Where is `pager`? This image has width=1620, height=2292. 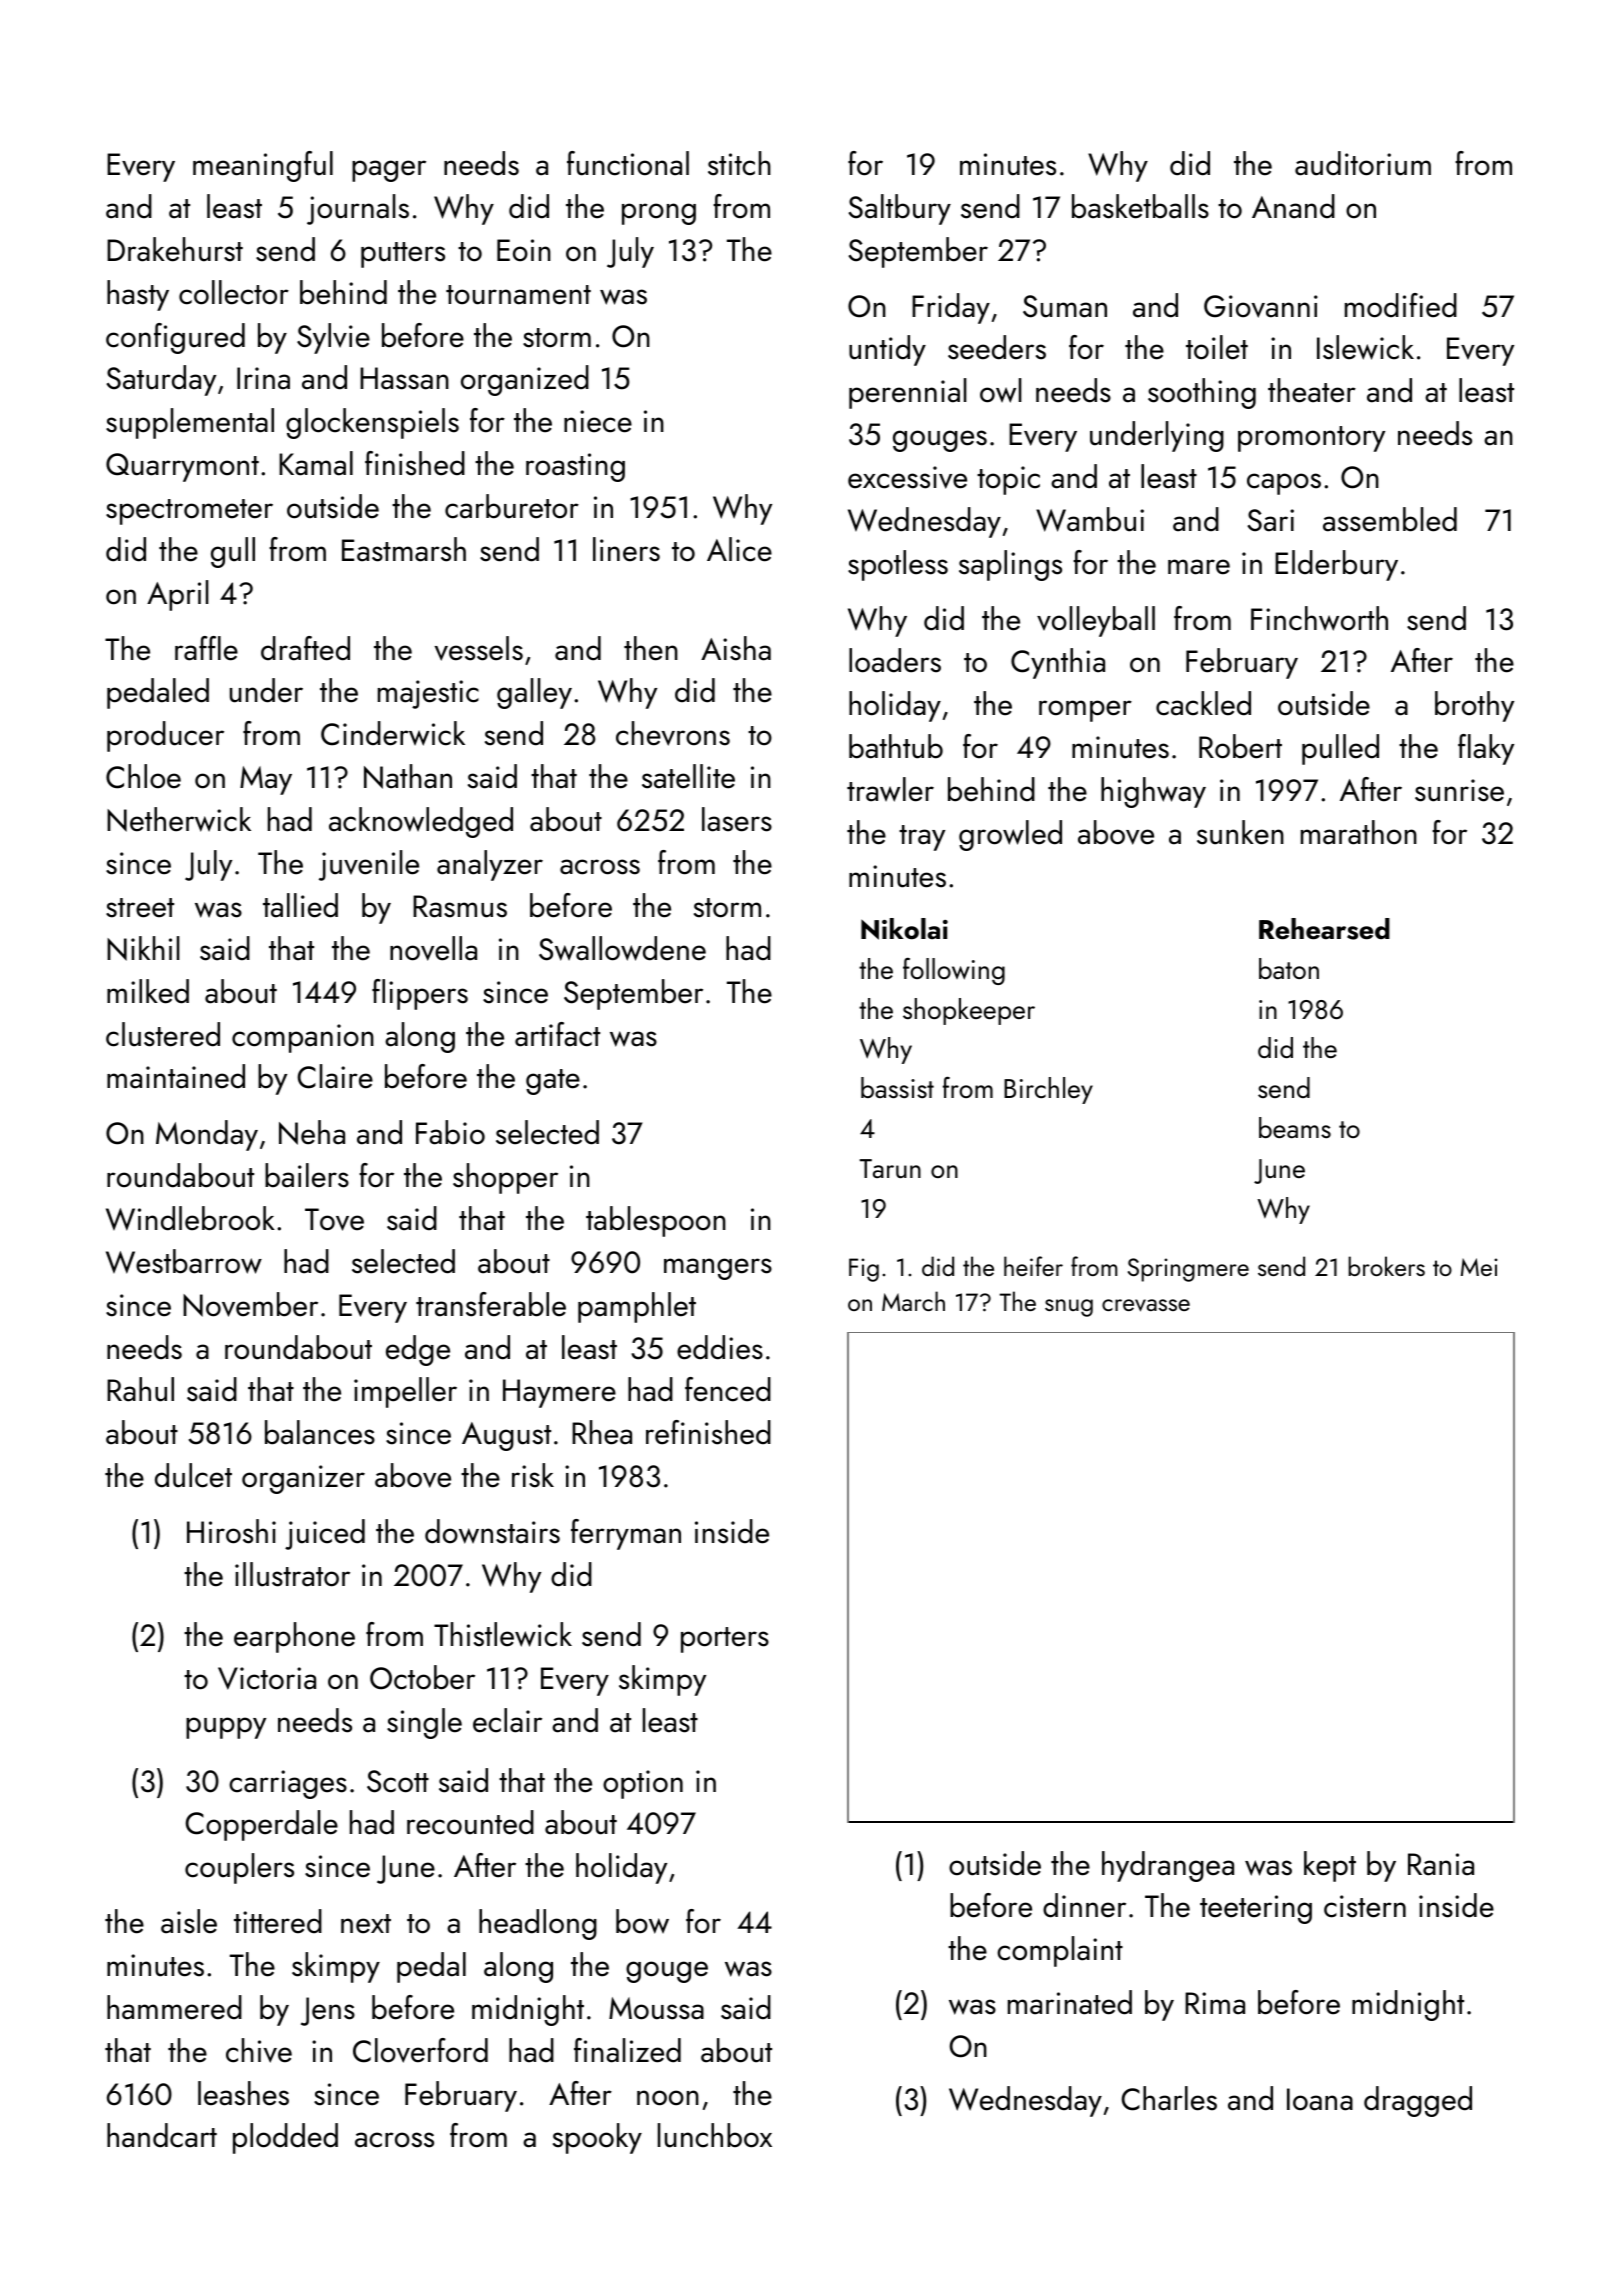
pager is located at coordinates (389, 171).
